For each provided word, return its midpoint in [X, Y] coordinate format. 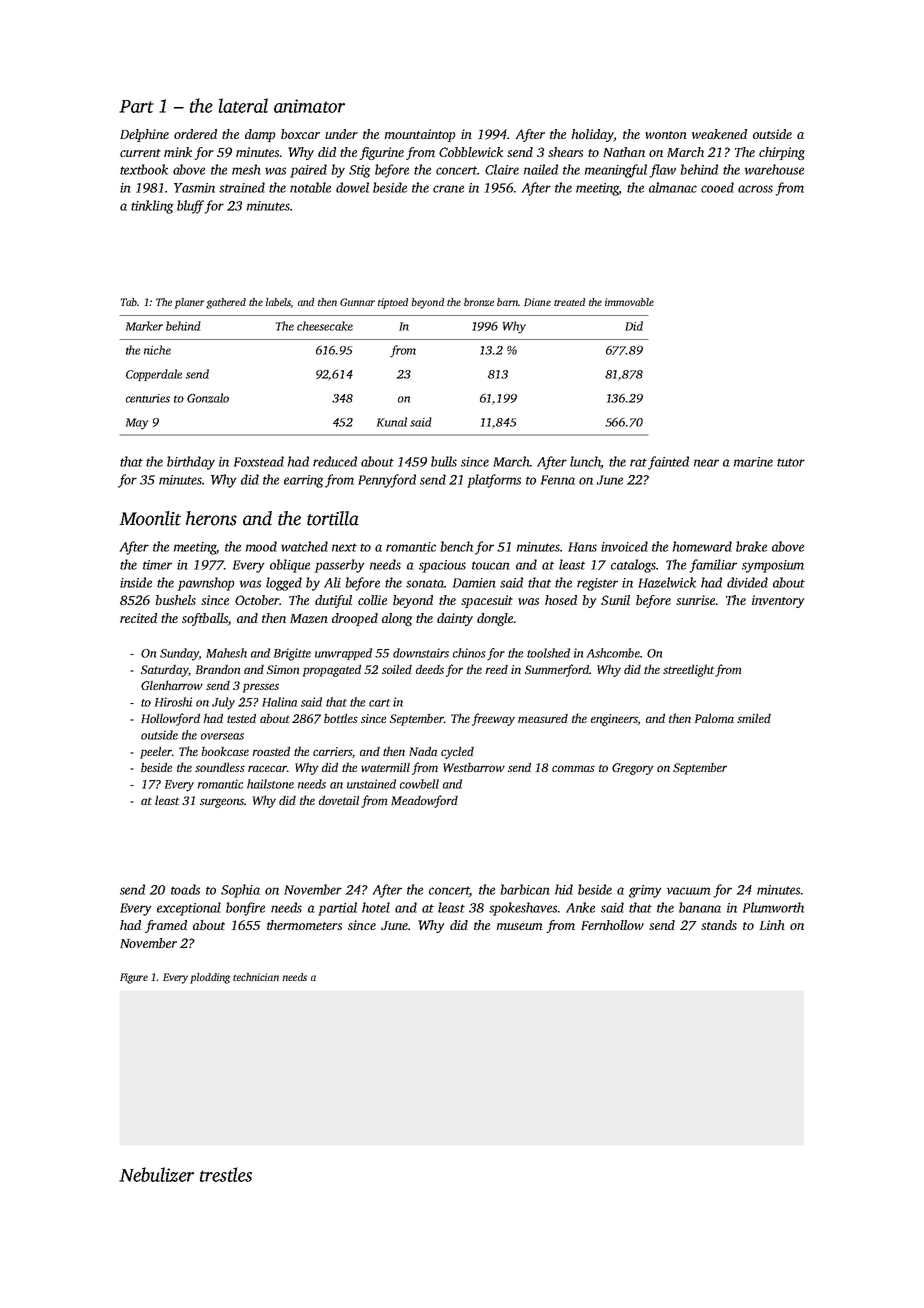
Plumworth [773, 907]
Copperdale [154, 375]
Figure [134, 978]
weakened [719, 134]
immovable [629, 302]
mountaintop [420, 135]
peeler [156, 752]
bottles [341, 718]
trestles [226, 1174]
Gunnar [357, 302]
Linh [772, 925]
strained [242, 187]
